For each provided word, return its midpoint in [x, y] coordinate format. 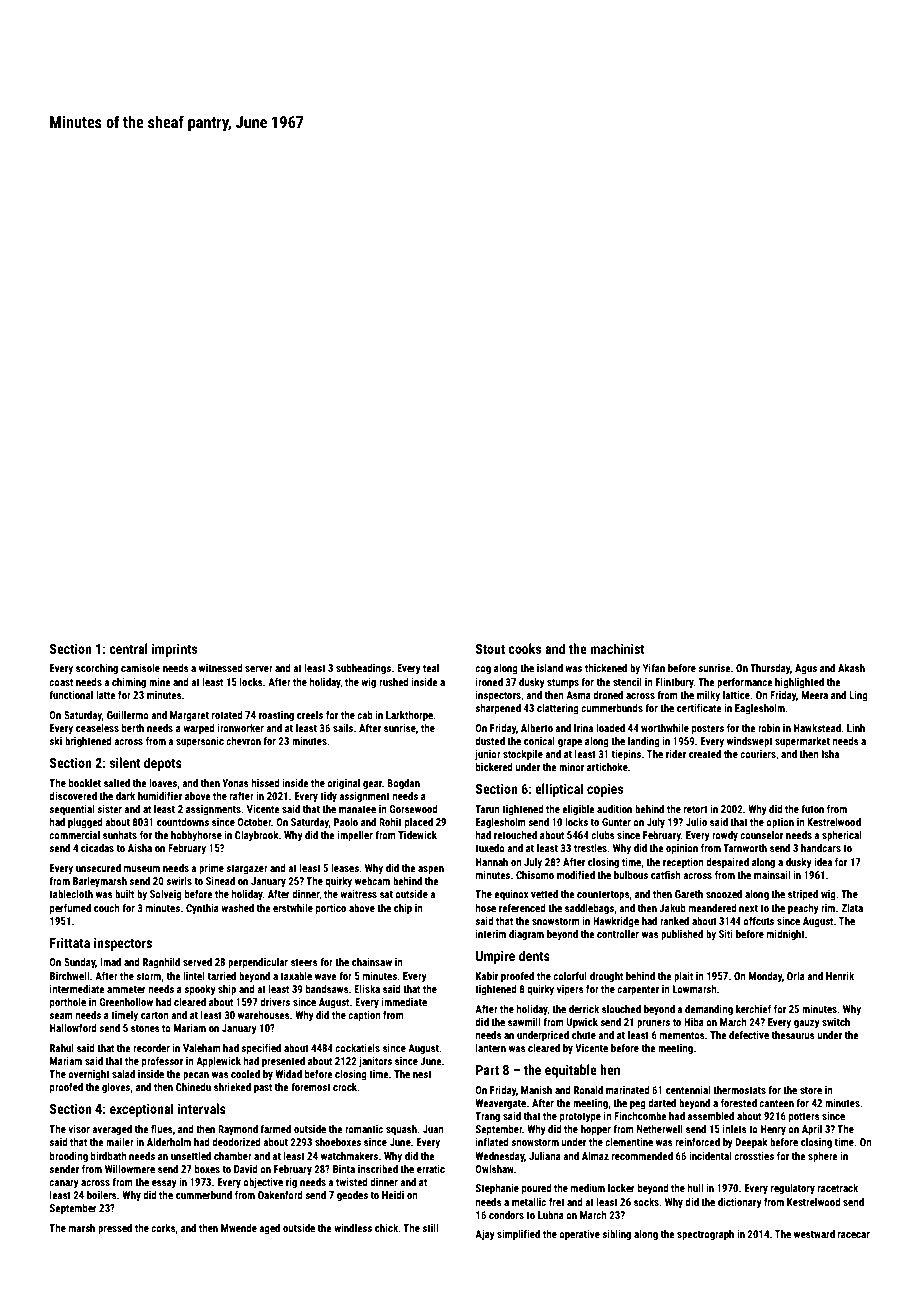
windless [353, 1228]
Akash [851, 668]
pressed [115, 1229]
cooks [524, 648]
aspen [431, 870]
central [128, 648]
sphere [823, 1157]
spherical [842, 836]
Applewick [218, 1062]
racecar [854, 1235]
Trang [487, 1117]
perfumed [70, 909]
